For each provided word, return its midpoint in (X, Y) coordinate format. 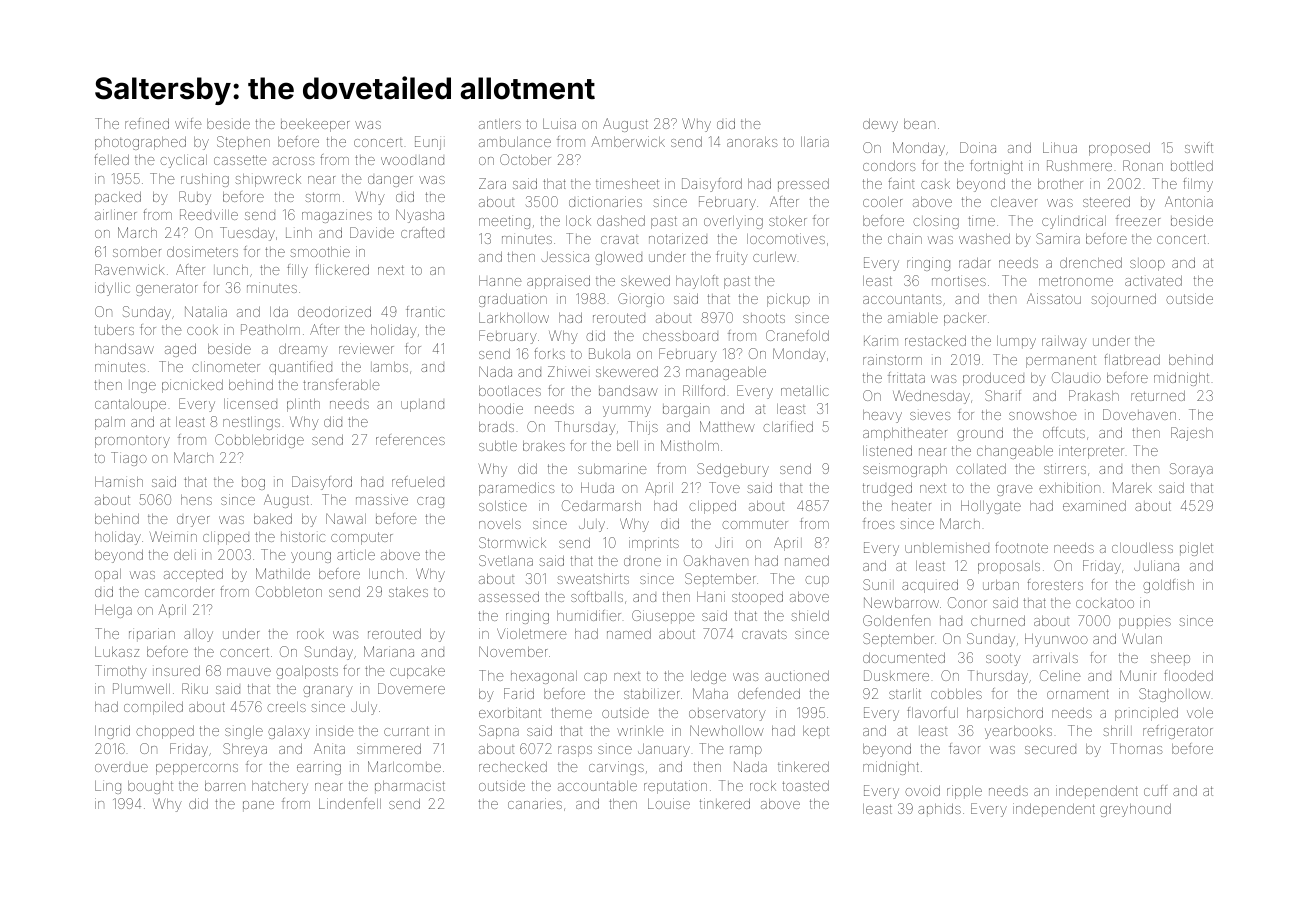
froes (878, 523)
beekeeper (315, 125)
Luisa (559, 123)
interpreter (1091, 452)
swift (1199, 147)
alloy (198, 635)
